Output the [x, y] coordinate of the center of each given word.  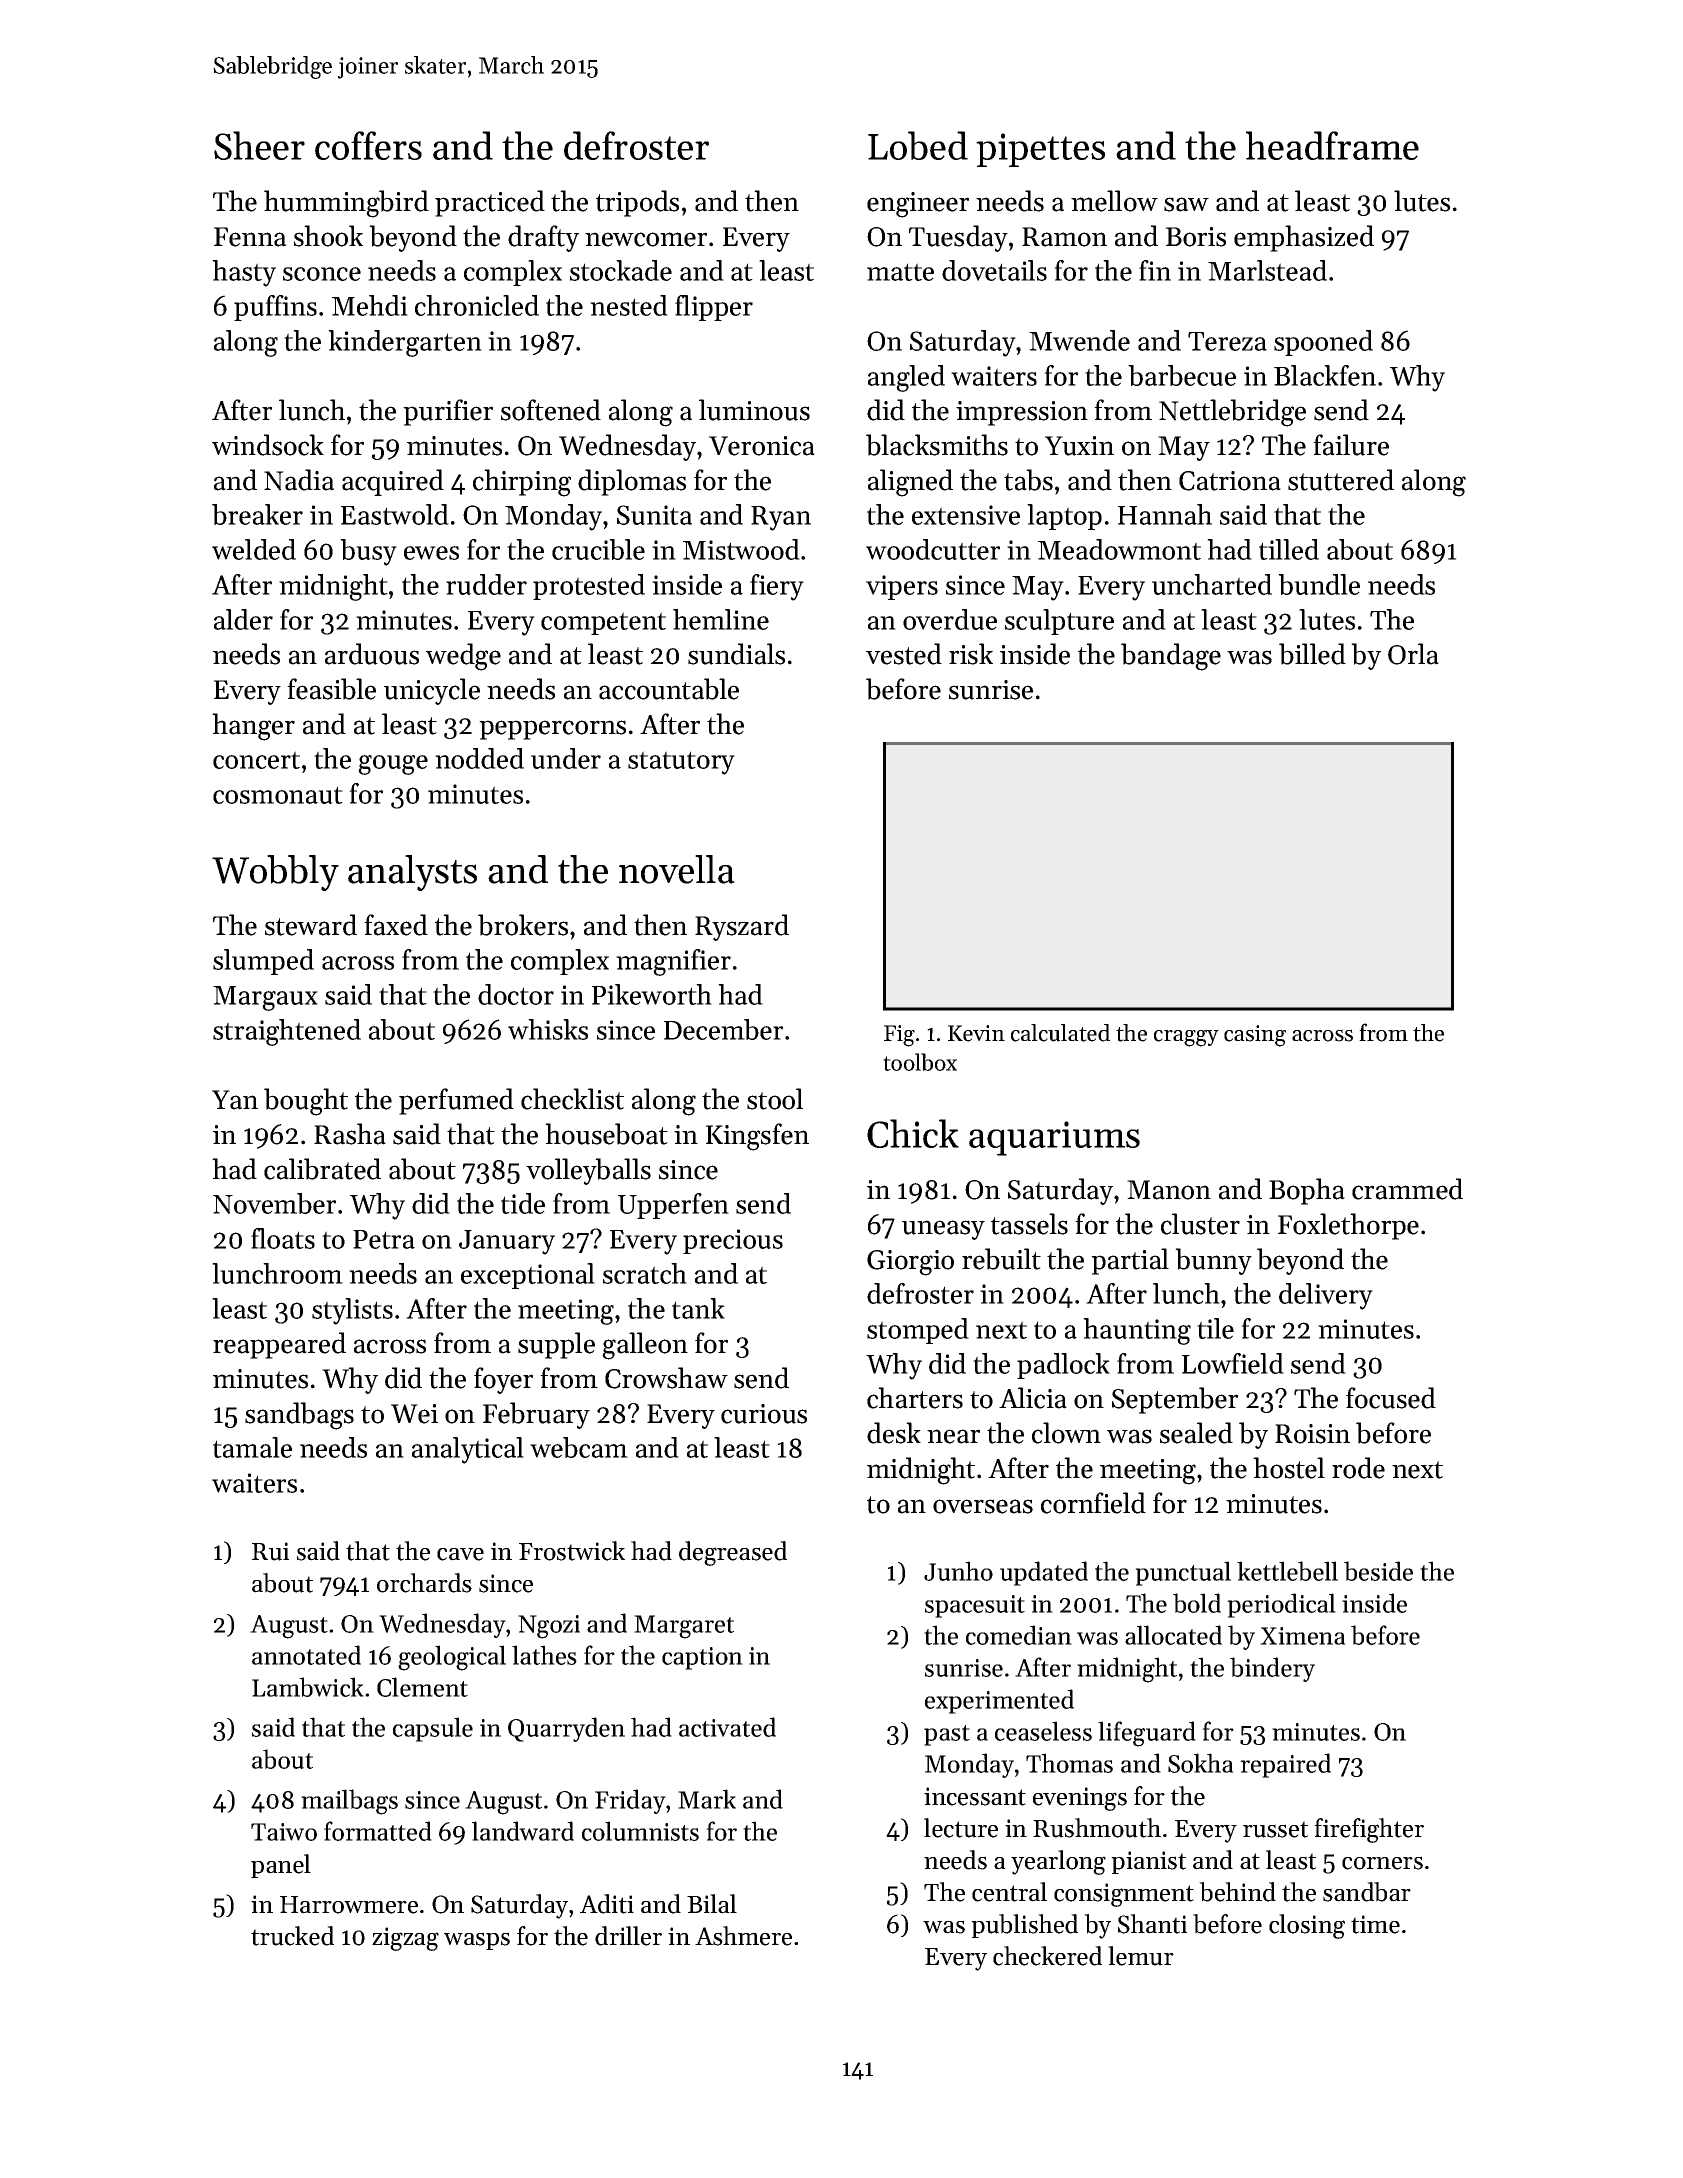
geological [452, 1658]
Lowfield [1233, 1363]
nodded [479, 758]
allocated [1173, 1635]
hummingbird [346, 204]
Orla [1413, 654]
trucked [292, 1936]
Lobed [918, 145]
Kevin [976, 1033]
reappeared [279, 1345]
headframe [1332, 145]
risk [971, 654]
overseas [983, 1506]
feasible [331, 689]
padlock [1063, 1366]
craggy [1186, 1038]
